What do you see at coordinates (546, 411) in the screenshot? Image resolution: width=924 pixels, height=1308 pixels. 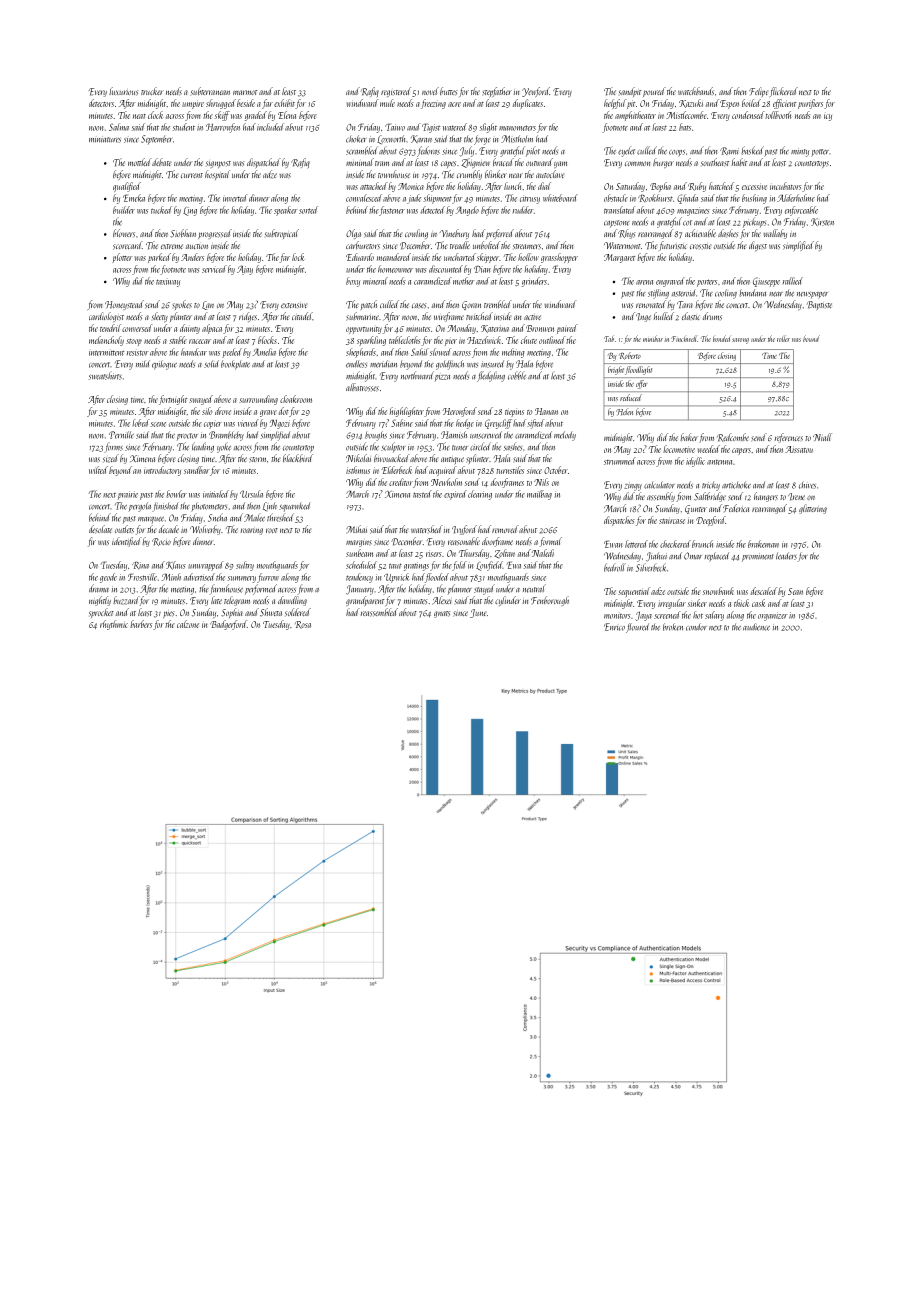 I see `Hanan` at bounding box center [546, 411].
